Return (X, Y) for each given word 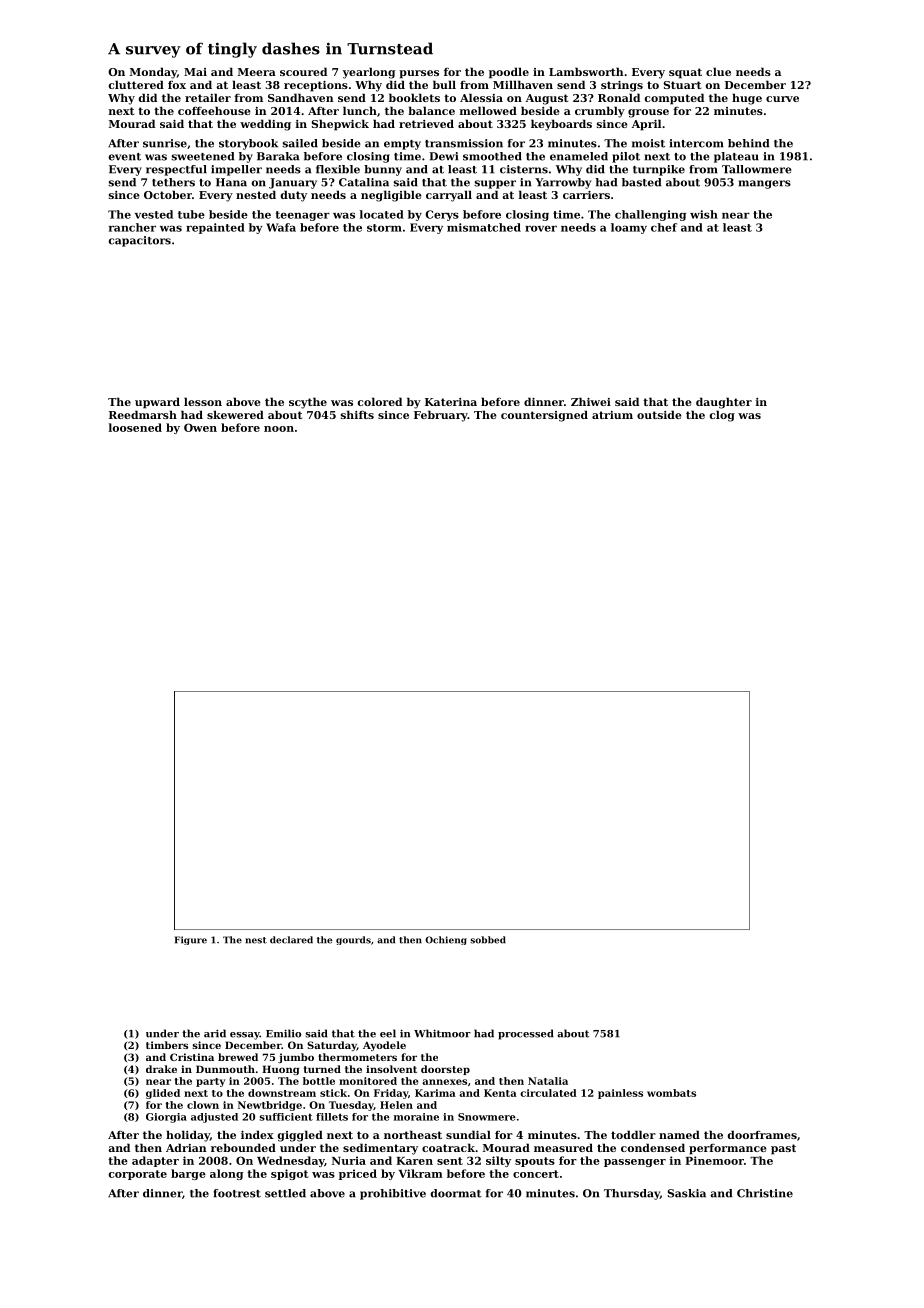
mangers (765, 184)
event (124, 157)
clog (722, 416)
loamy (629, 228)
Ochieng (446, 940)
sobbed (488, 940)
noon (279, 429)
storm (384, 228)
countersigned (544, 416)
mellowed (488, 110)
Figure (191, 940)
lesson (203, 401)
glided (163, 1094)
